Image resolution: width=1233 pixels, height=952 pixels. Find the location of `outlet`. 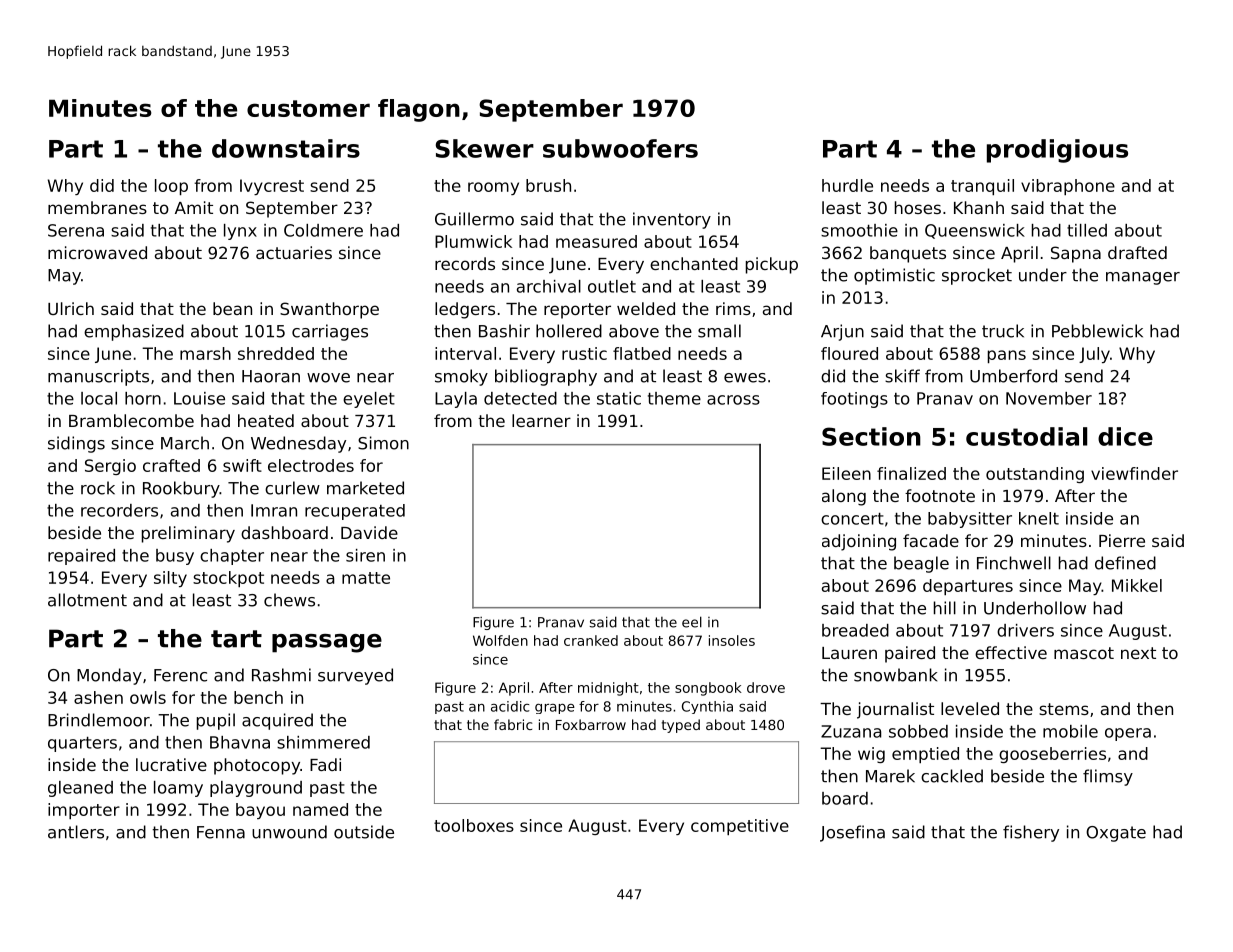

outlet is located at coordinates (612, 286).
